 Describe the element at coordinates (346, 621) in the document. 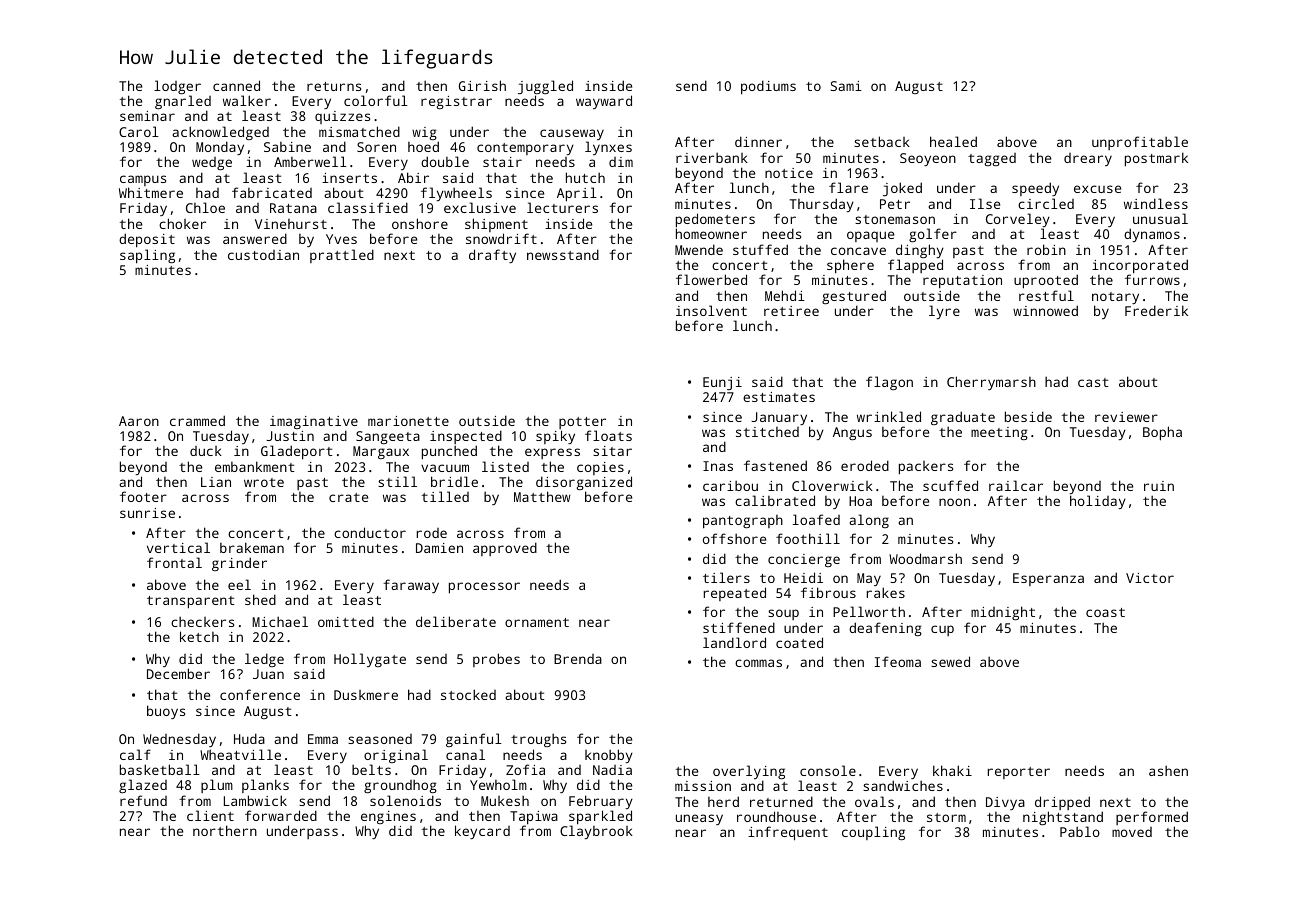

I see `omitted` at that location.
